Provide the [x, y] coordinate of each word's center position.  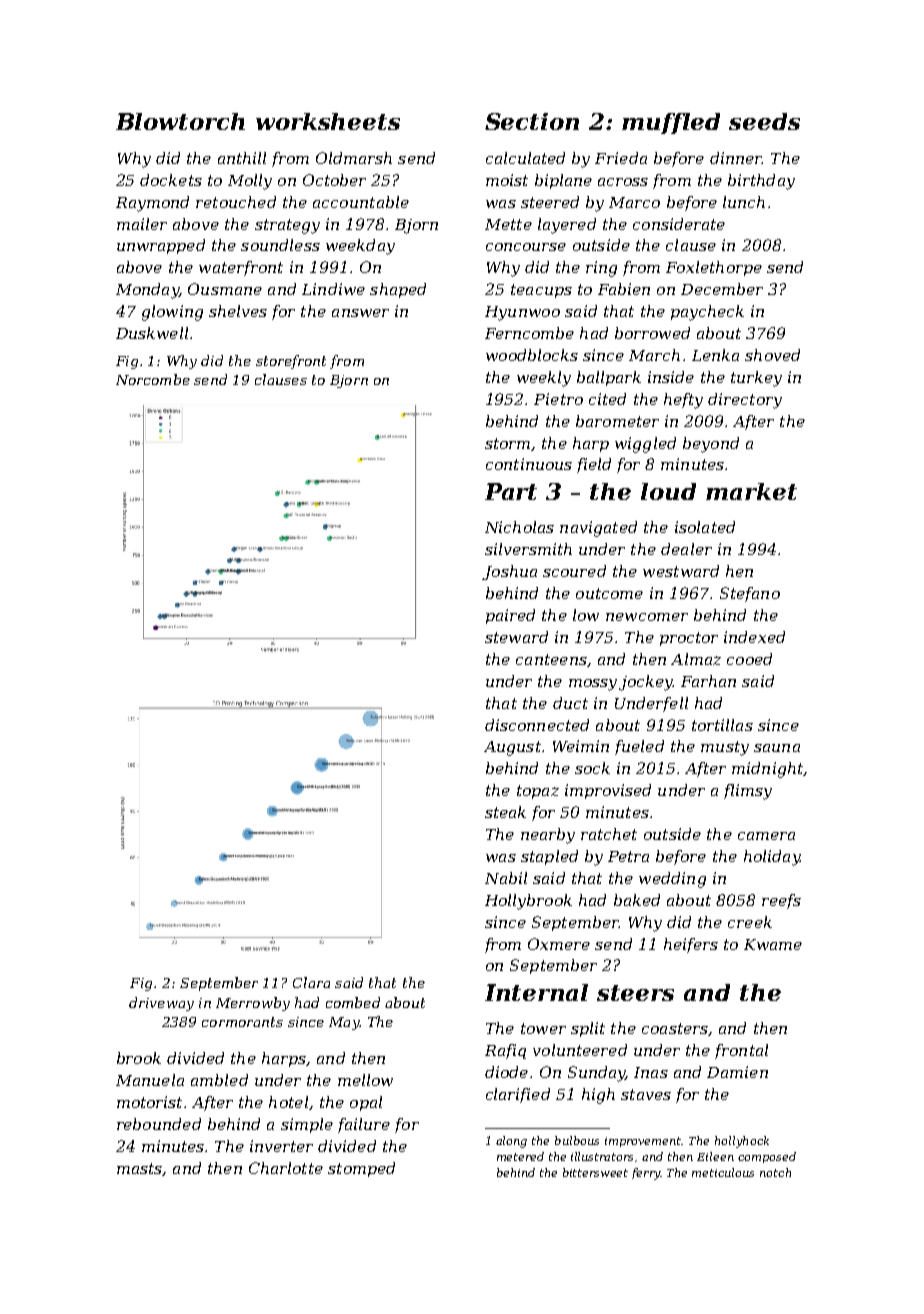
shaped [398, 290]
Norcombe [153, 379]
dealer [686, 549]
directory [745, 401]
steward [516, 637]
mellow [365, 1080]
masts [139, 1168]
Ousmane [225, 289]
